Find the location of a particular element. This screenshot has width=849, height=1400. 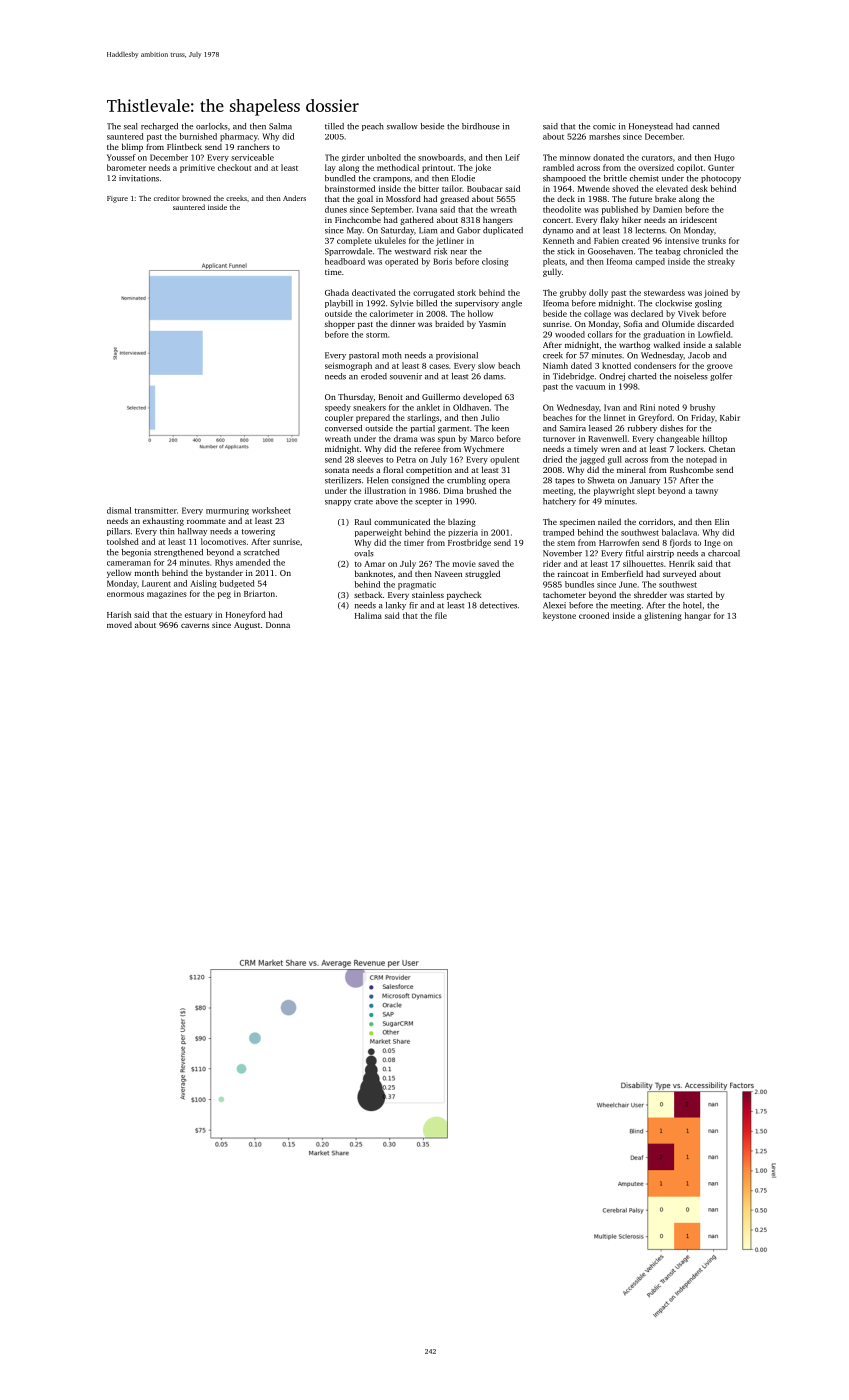

blazing is located at coordinates (462, 522).
